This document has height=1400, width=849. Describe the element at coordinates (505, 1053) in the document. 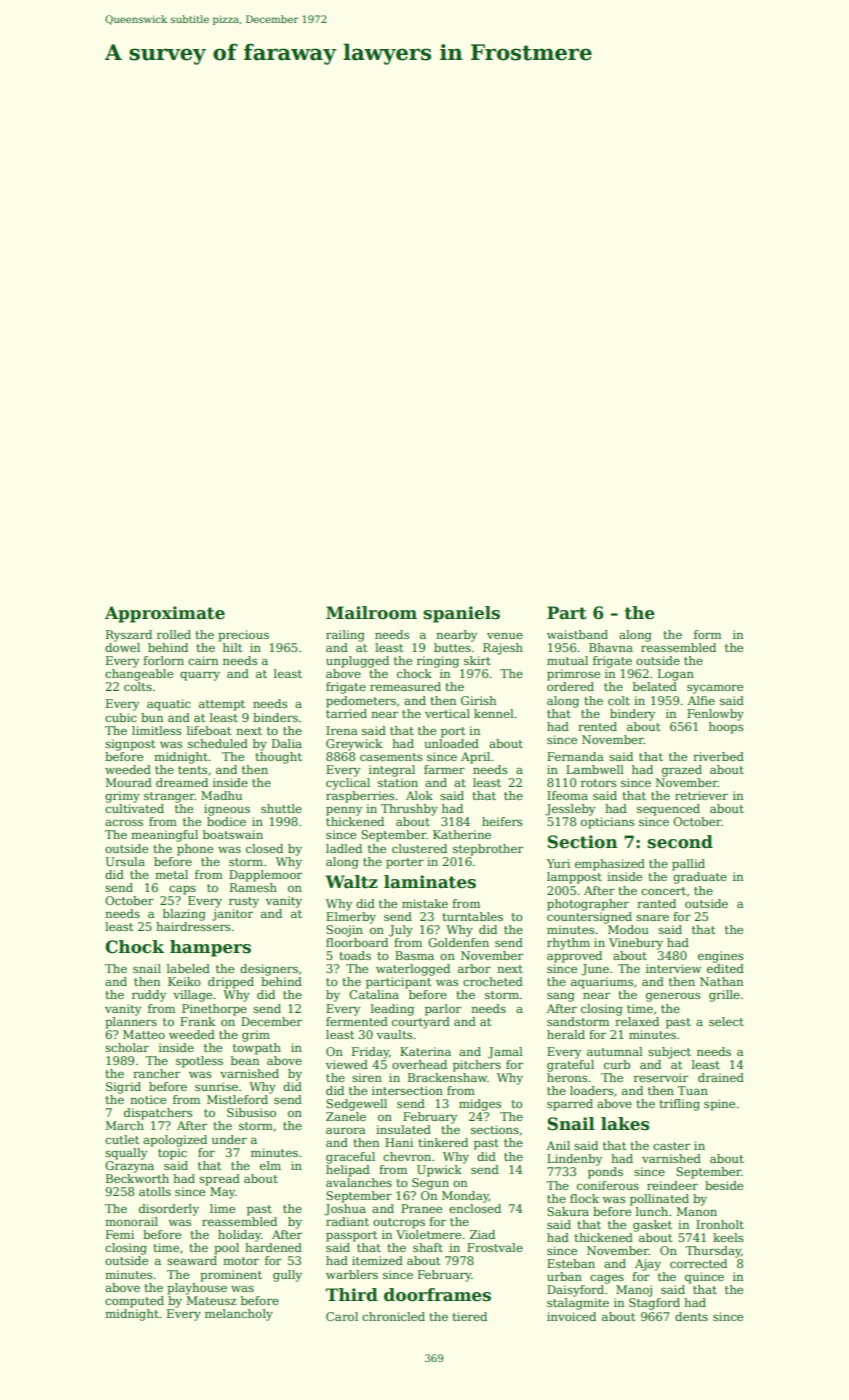

I see `Jamal` at that location.
